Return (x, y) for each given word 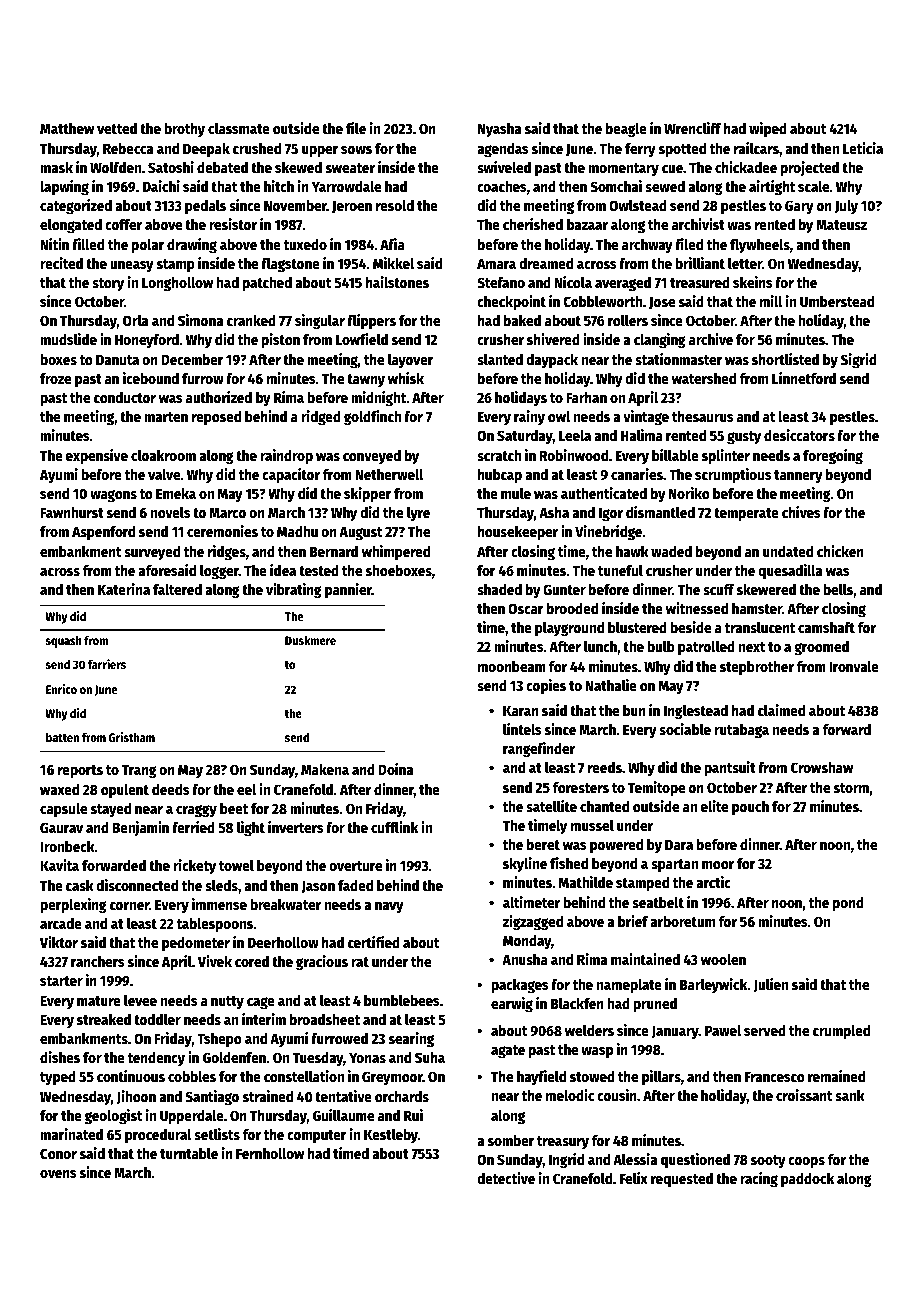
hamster (757, 608)
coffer (123, 224)
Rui (413, 1115)
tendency (156, 1059)
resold (395, 205)
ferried (193, 827)
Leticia (863, 148)
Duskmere (310, 640)
